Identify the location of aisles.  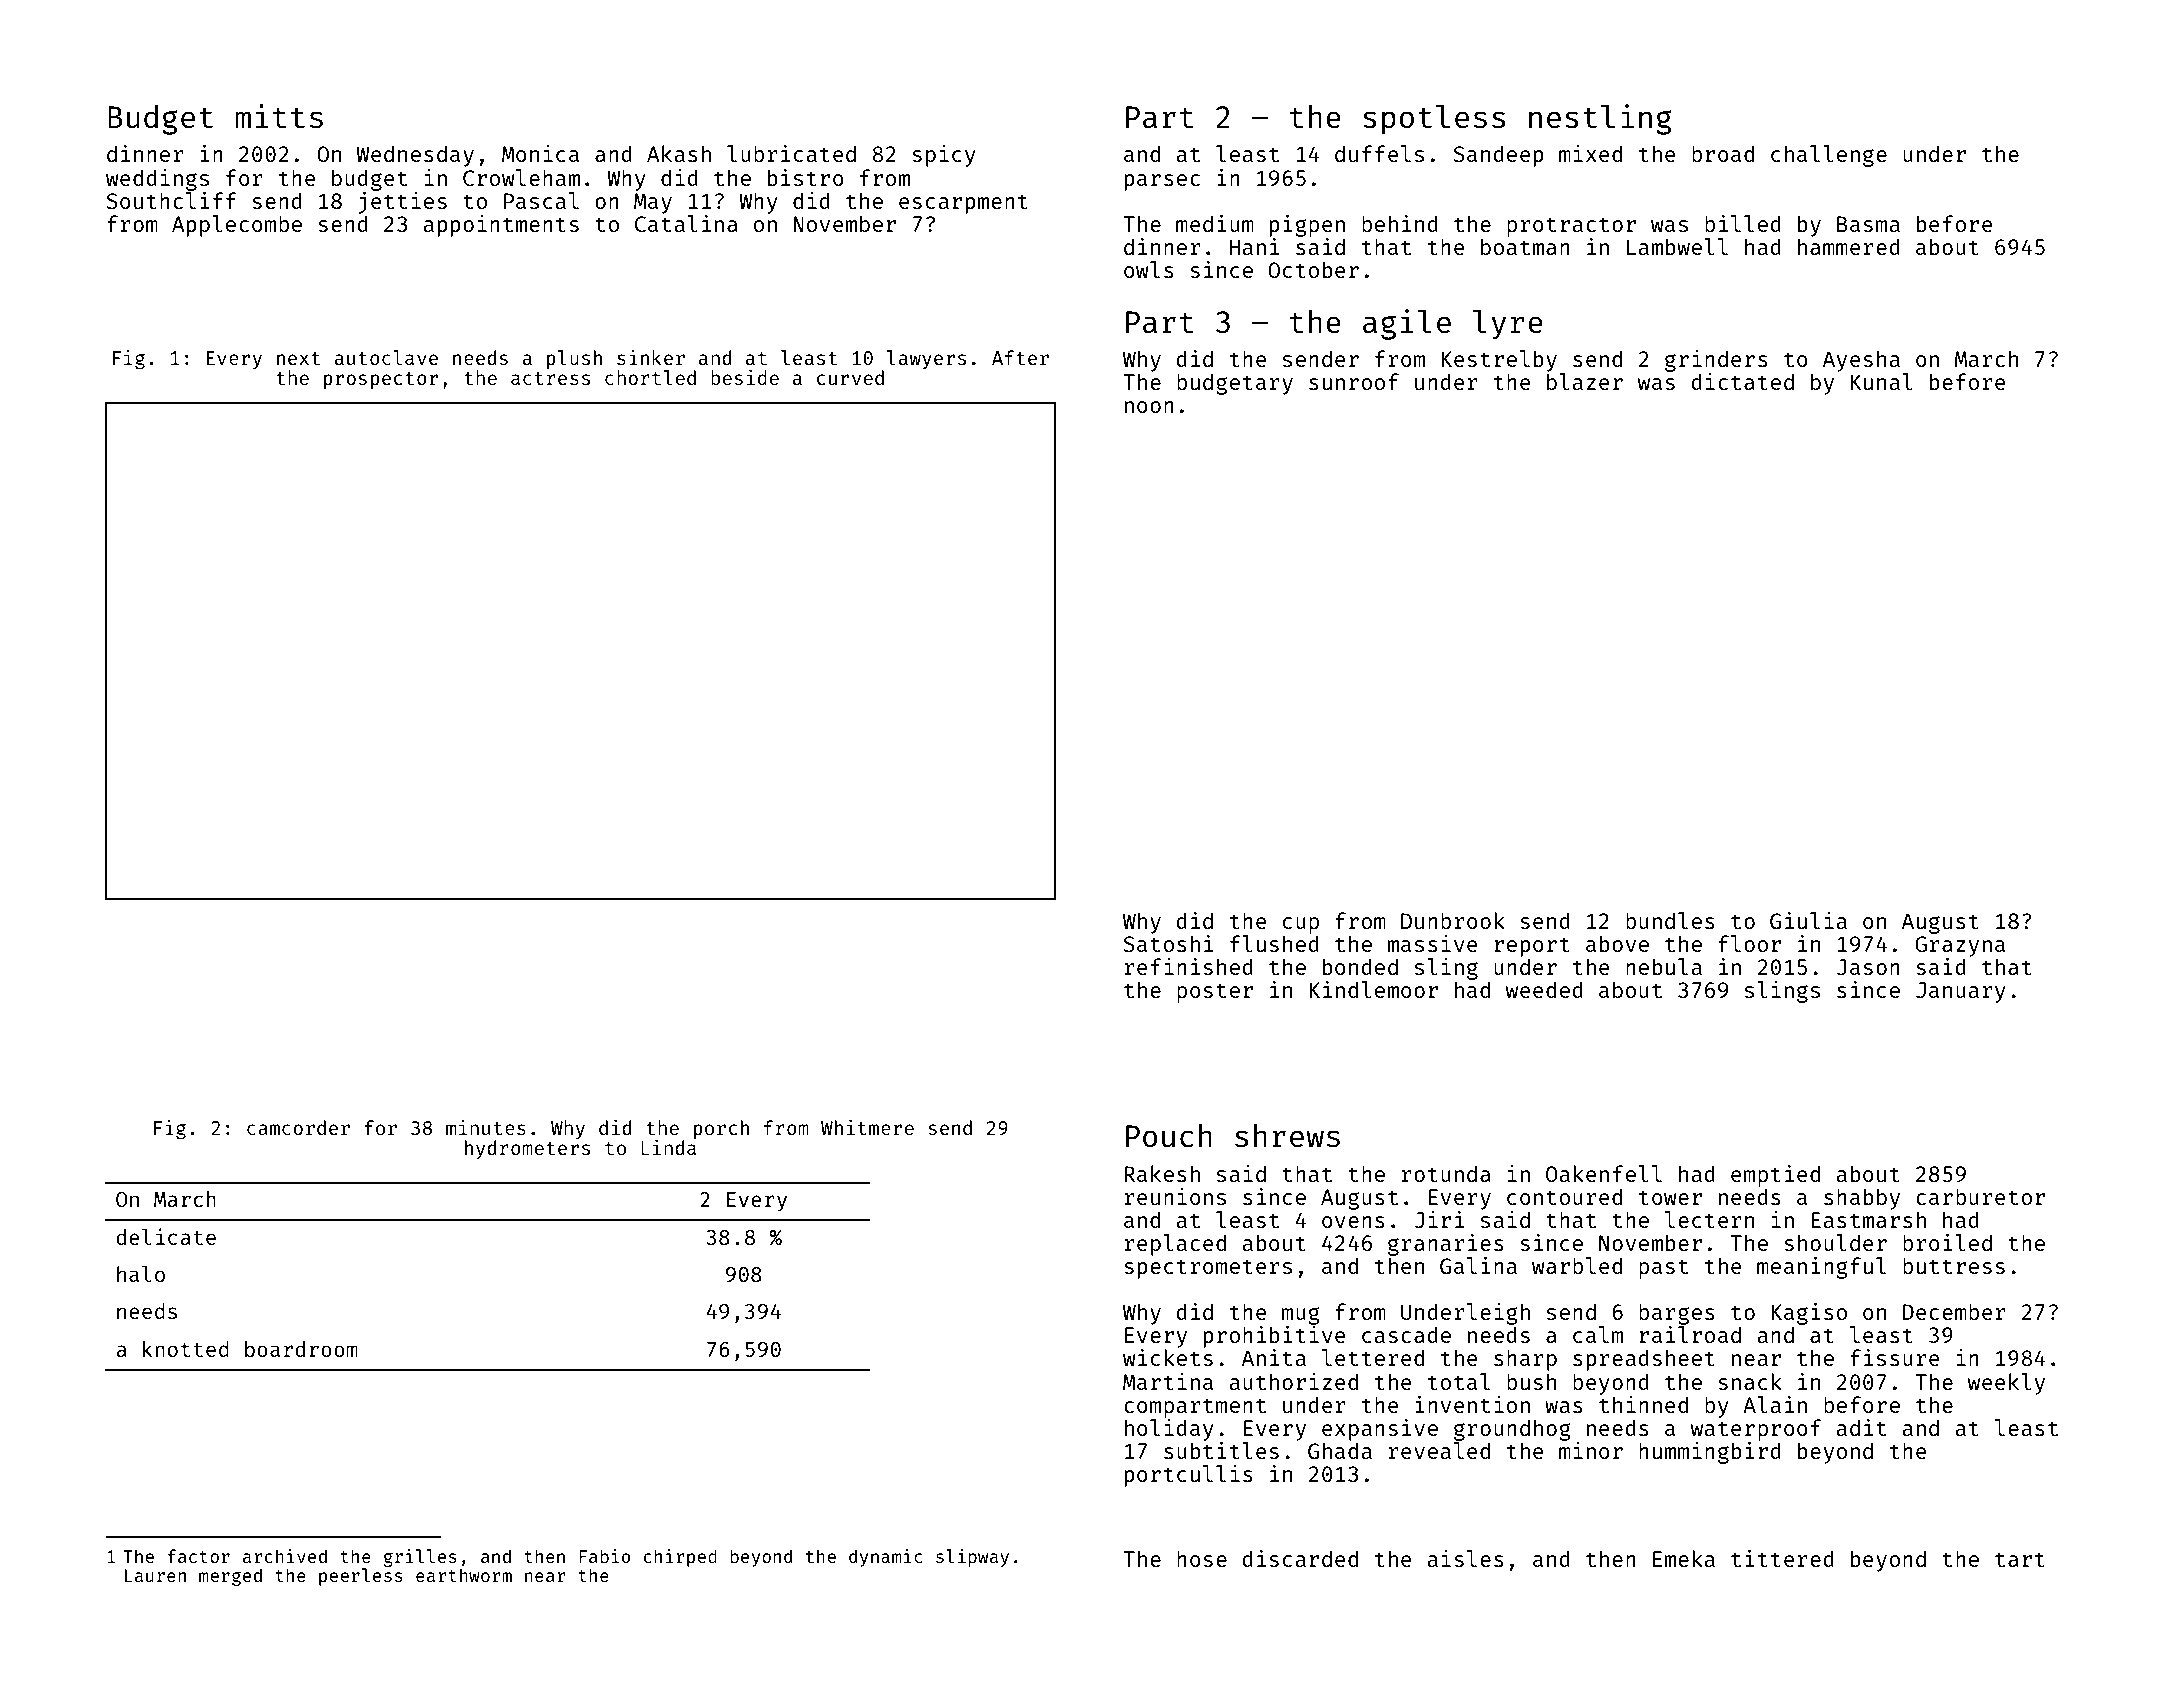
(1466, 1558).
